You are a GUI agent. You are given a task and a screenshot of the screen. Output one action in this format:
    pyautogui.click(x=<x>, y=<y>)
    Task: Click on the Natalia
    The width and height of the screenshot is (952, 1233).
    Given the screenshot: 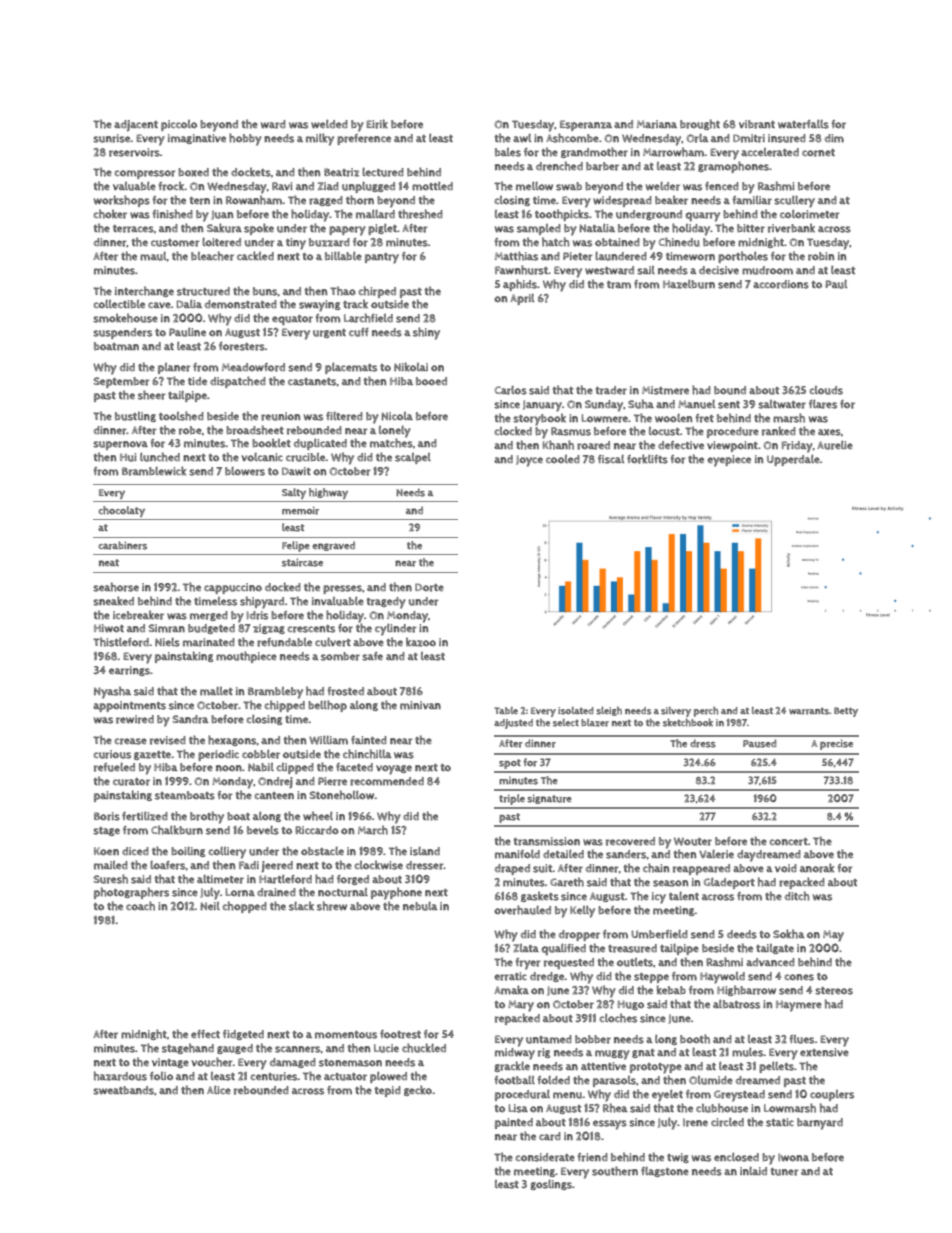 What is the action you would take?
    pyautogui.click(x=597, y=228)
